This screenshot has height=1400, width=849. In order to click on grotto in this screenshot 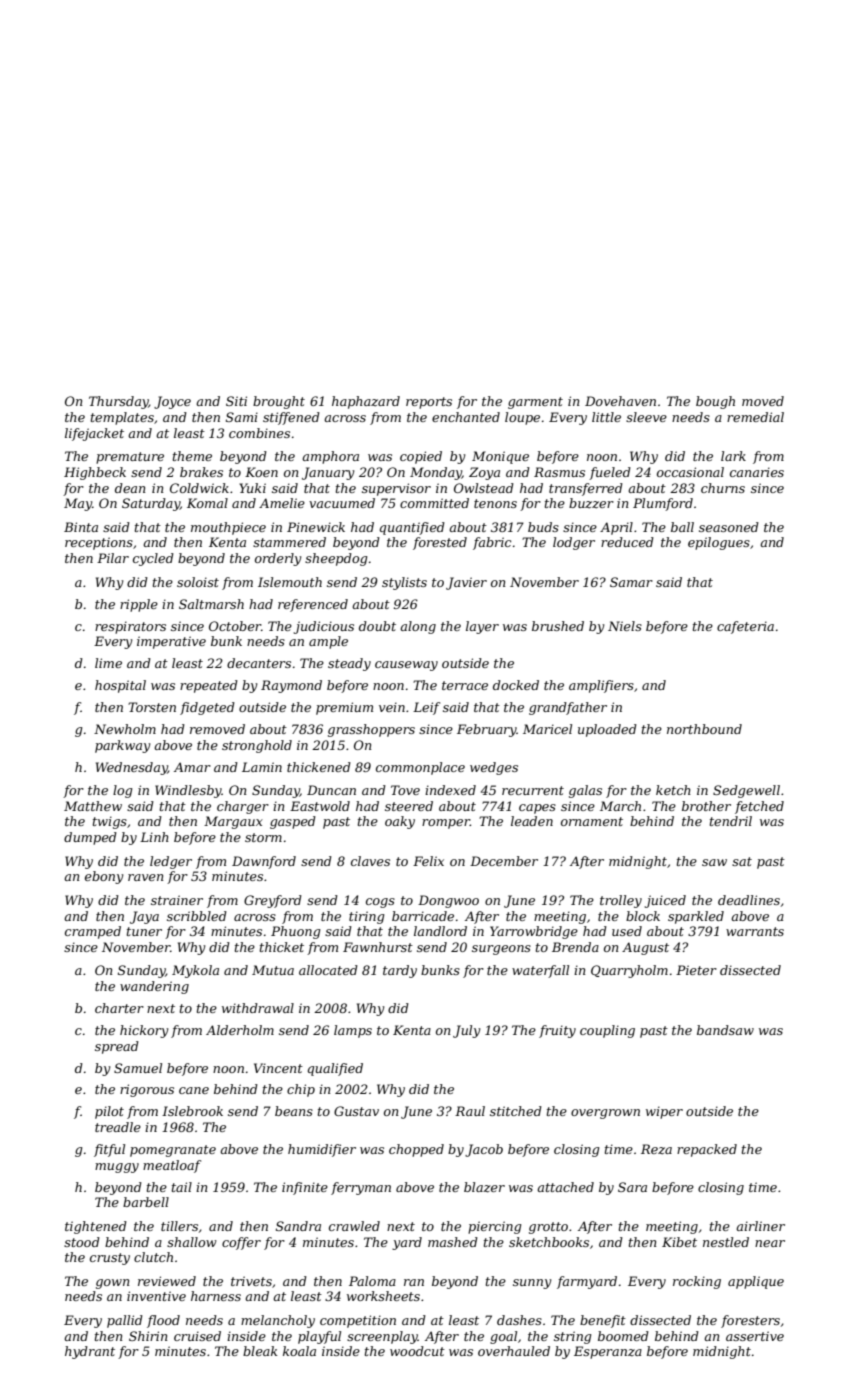, I will do `click(548, 1228)`.
